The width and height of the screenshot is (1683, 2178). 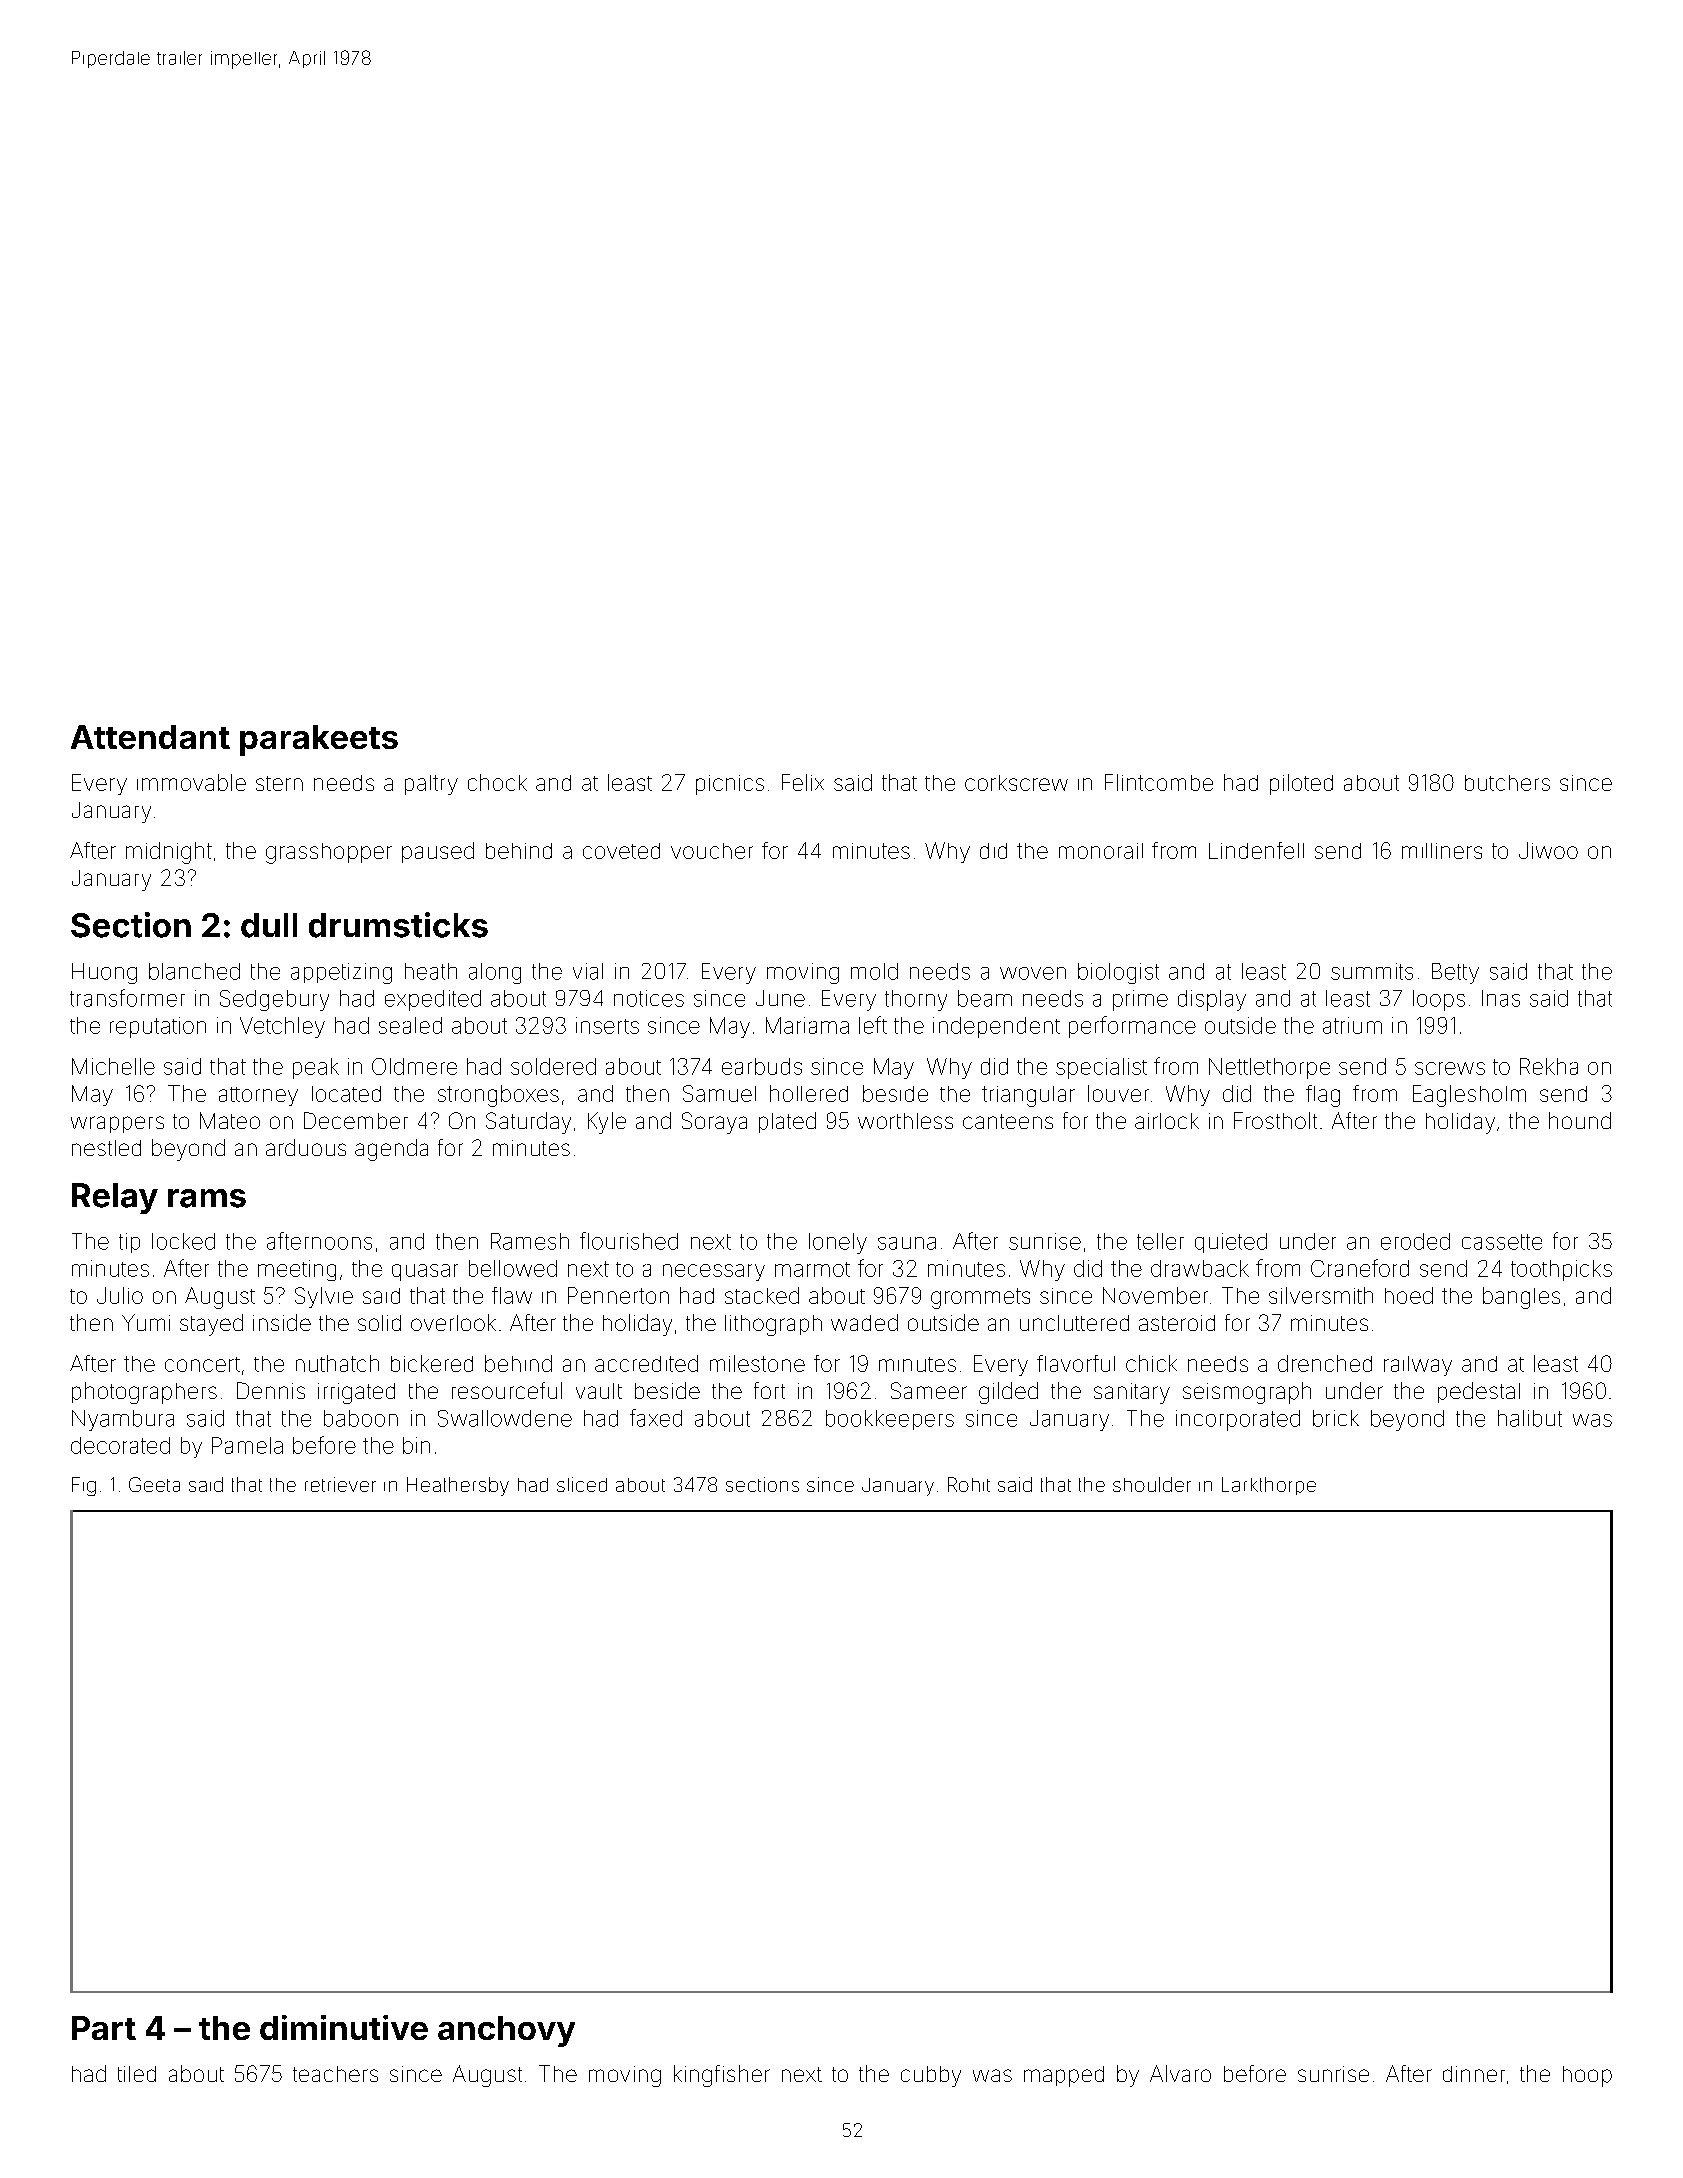 I want to click on Soraya, so click(x=714, y=1123).
